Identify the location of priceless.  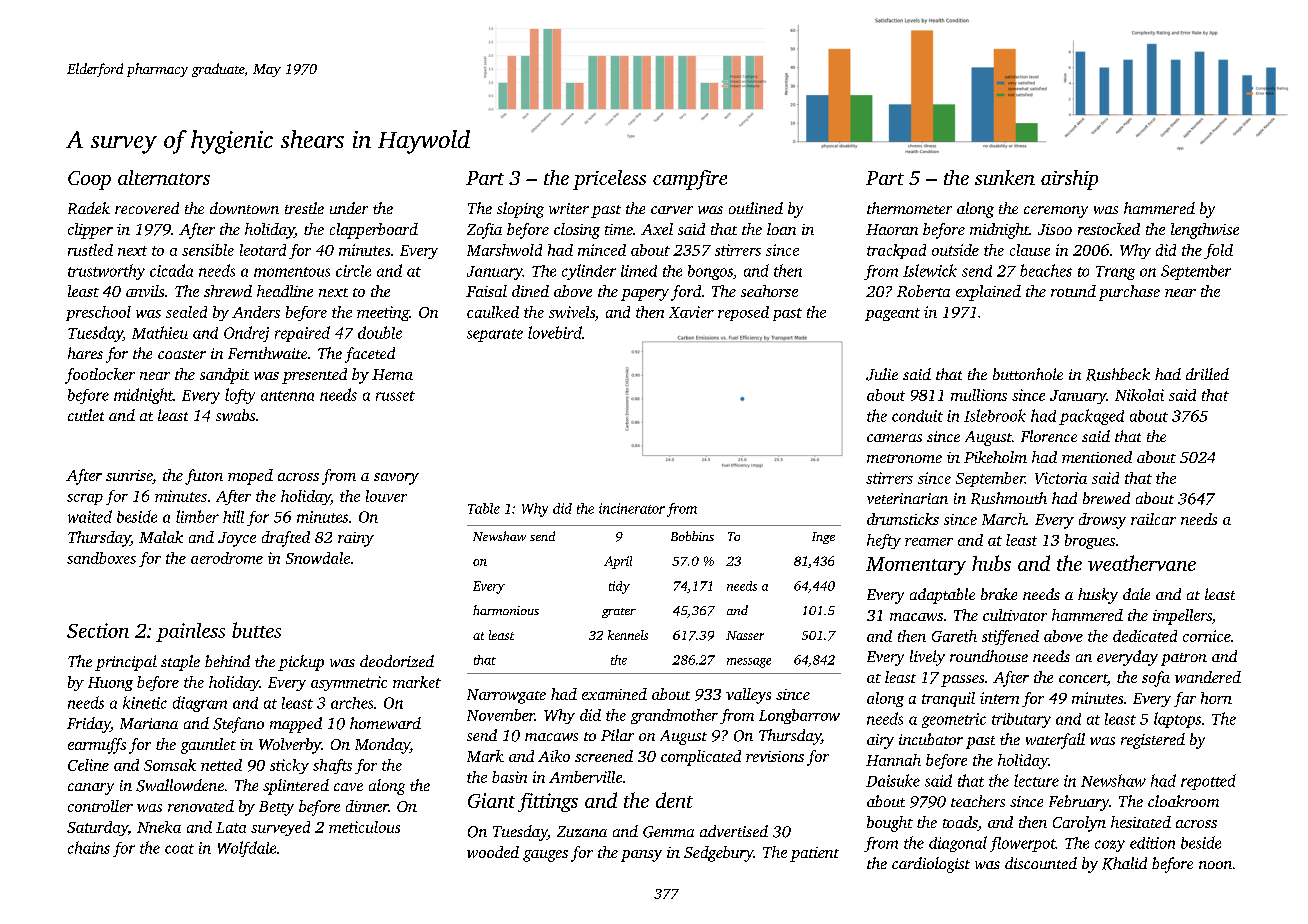
(609, 180).
